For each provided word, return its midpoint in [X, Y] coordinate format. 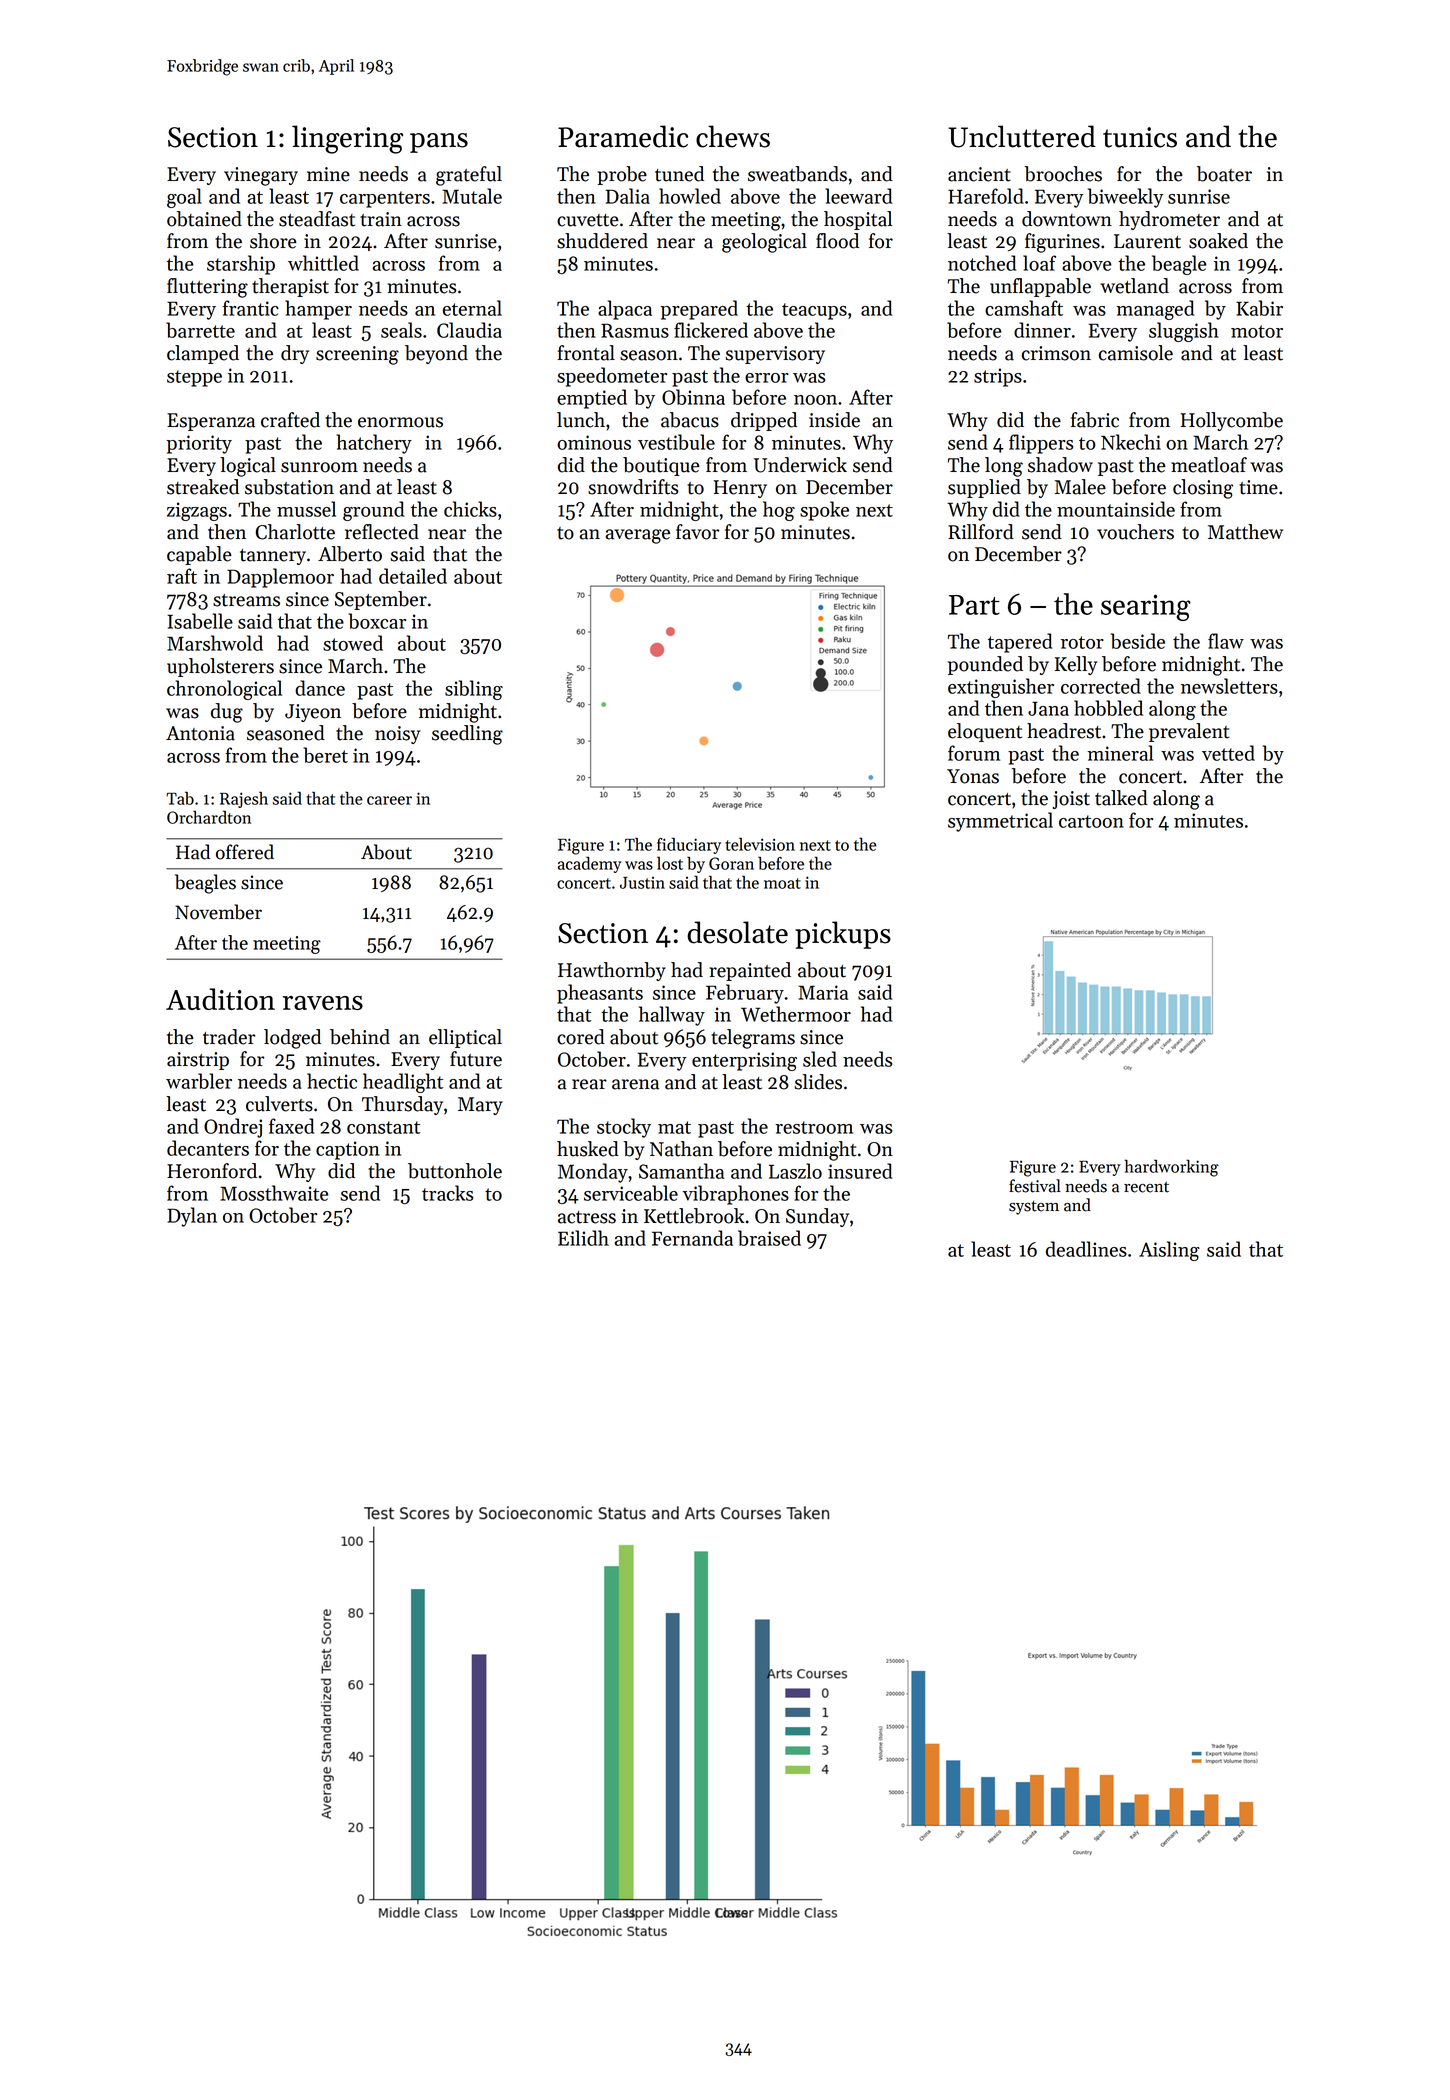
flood [837, 241]
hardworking [1171, 1168]
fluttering [207, 288]
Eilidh [583, 1238]
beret [325, 755]
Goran [731, 863]
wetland [1134, 286]
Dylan [192, 1217]
